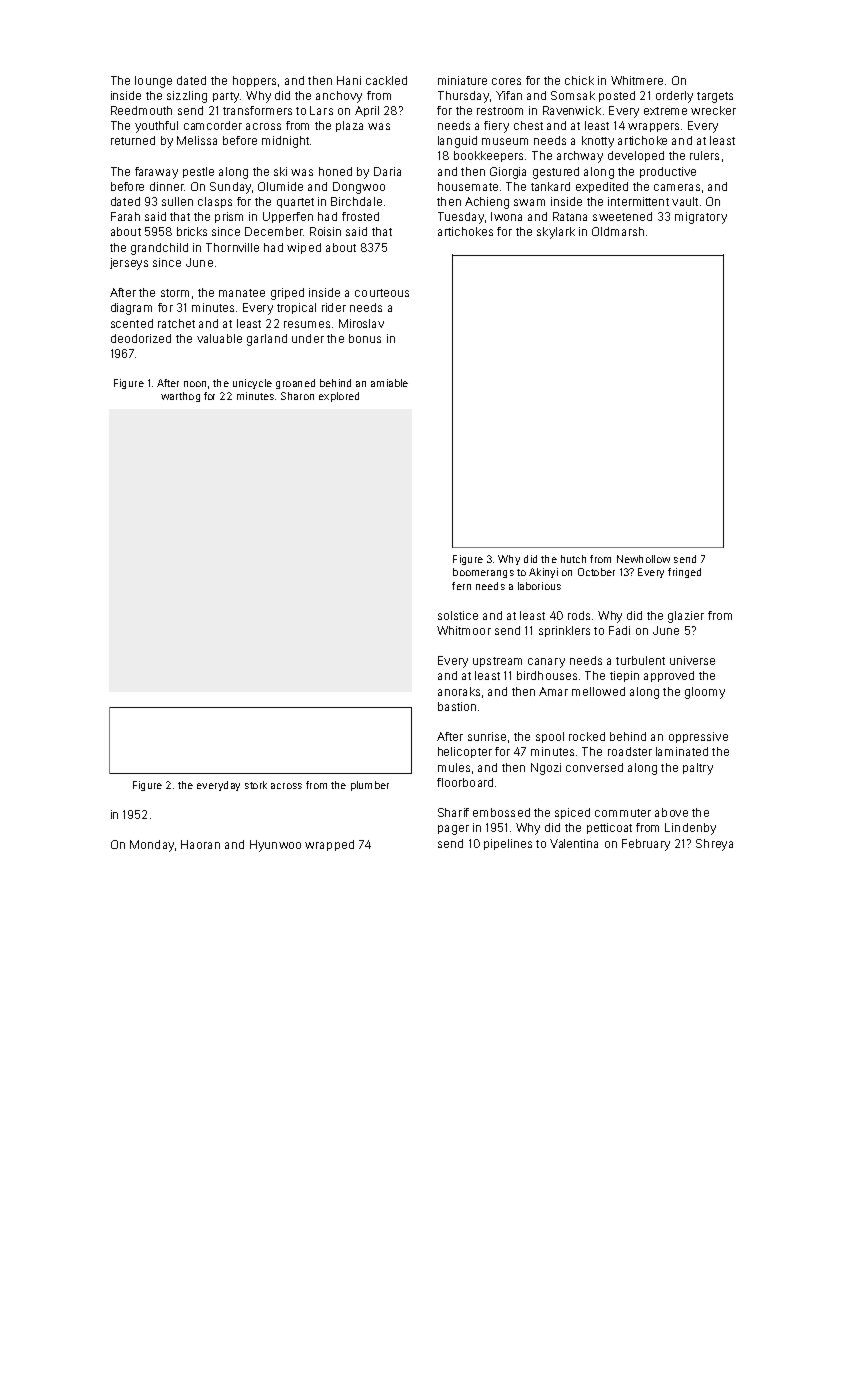  What do you see at coordinates (714, 845) in the screenshot?
I see `Shreya` at bounding box center [714, 845].
